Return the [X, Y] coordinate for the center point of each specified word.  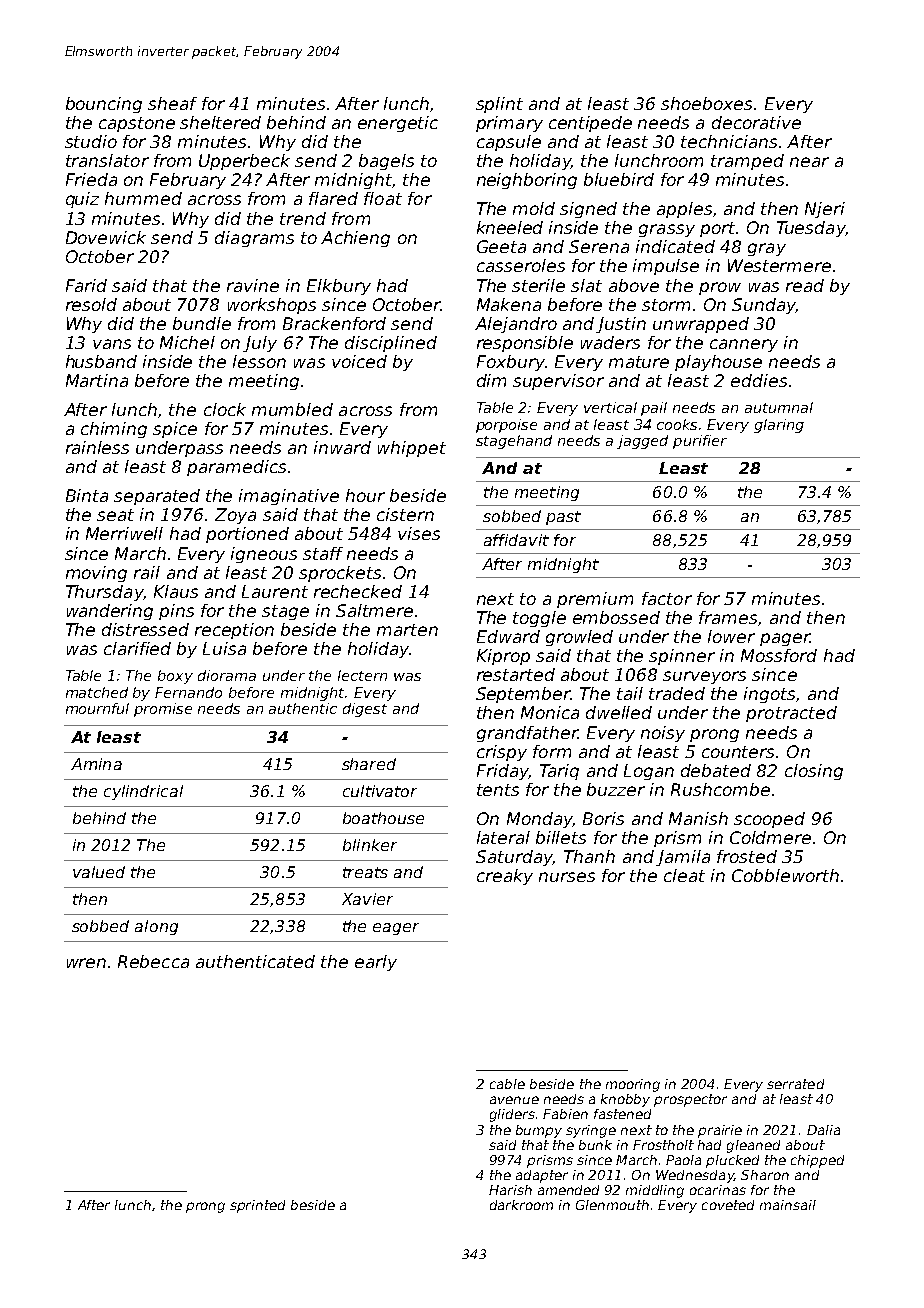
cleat [684, 875]
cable [507, 1084]
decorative [756, 122]
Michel [187, 342]
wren [86, 963]
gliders [512, 1115]
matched [97, 692]
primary [509, 124]
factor [667, 598]
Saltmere [374, 610]
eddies [759, 380]
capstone [137, 124]
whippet [412, 449]
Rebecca [153, 961]
